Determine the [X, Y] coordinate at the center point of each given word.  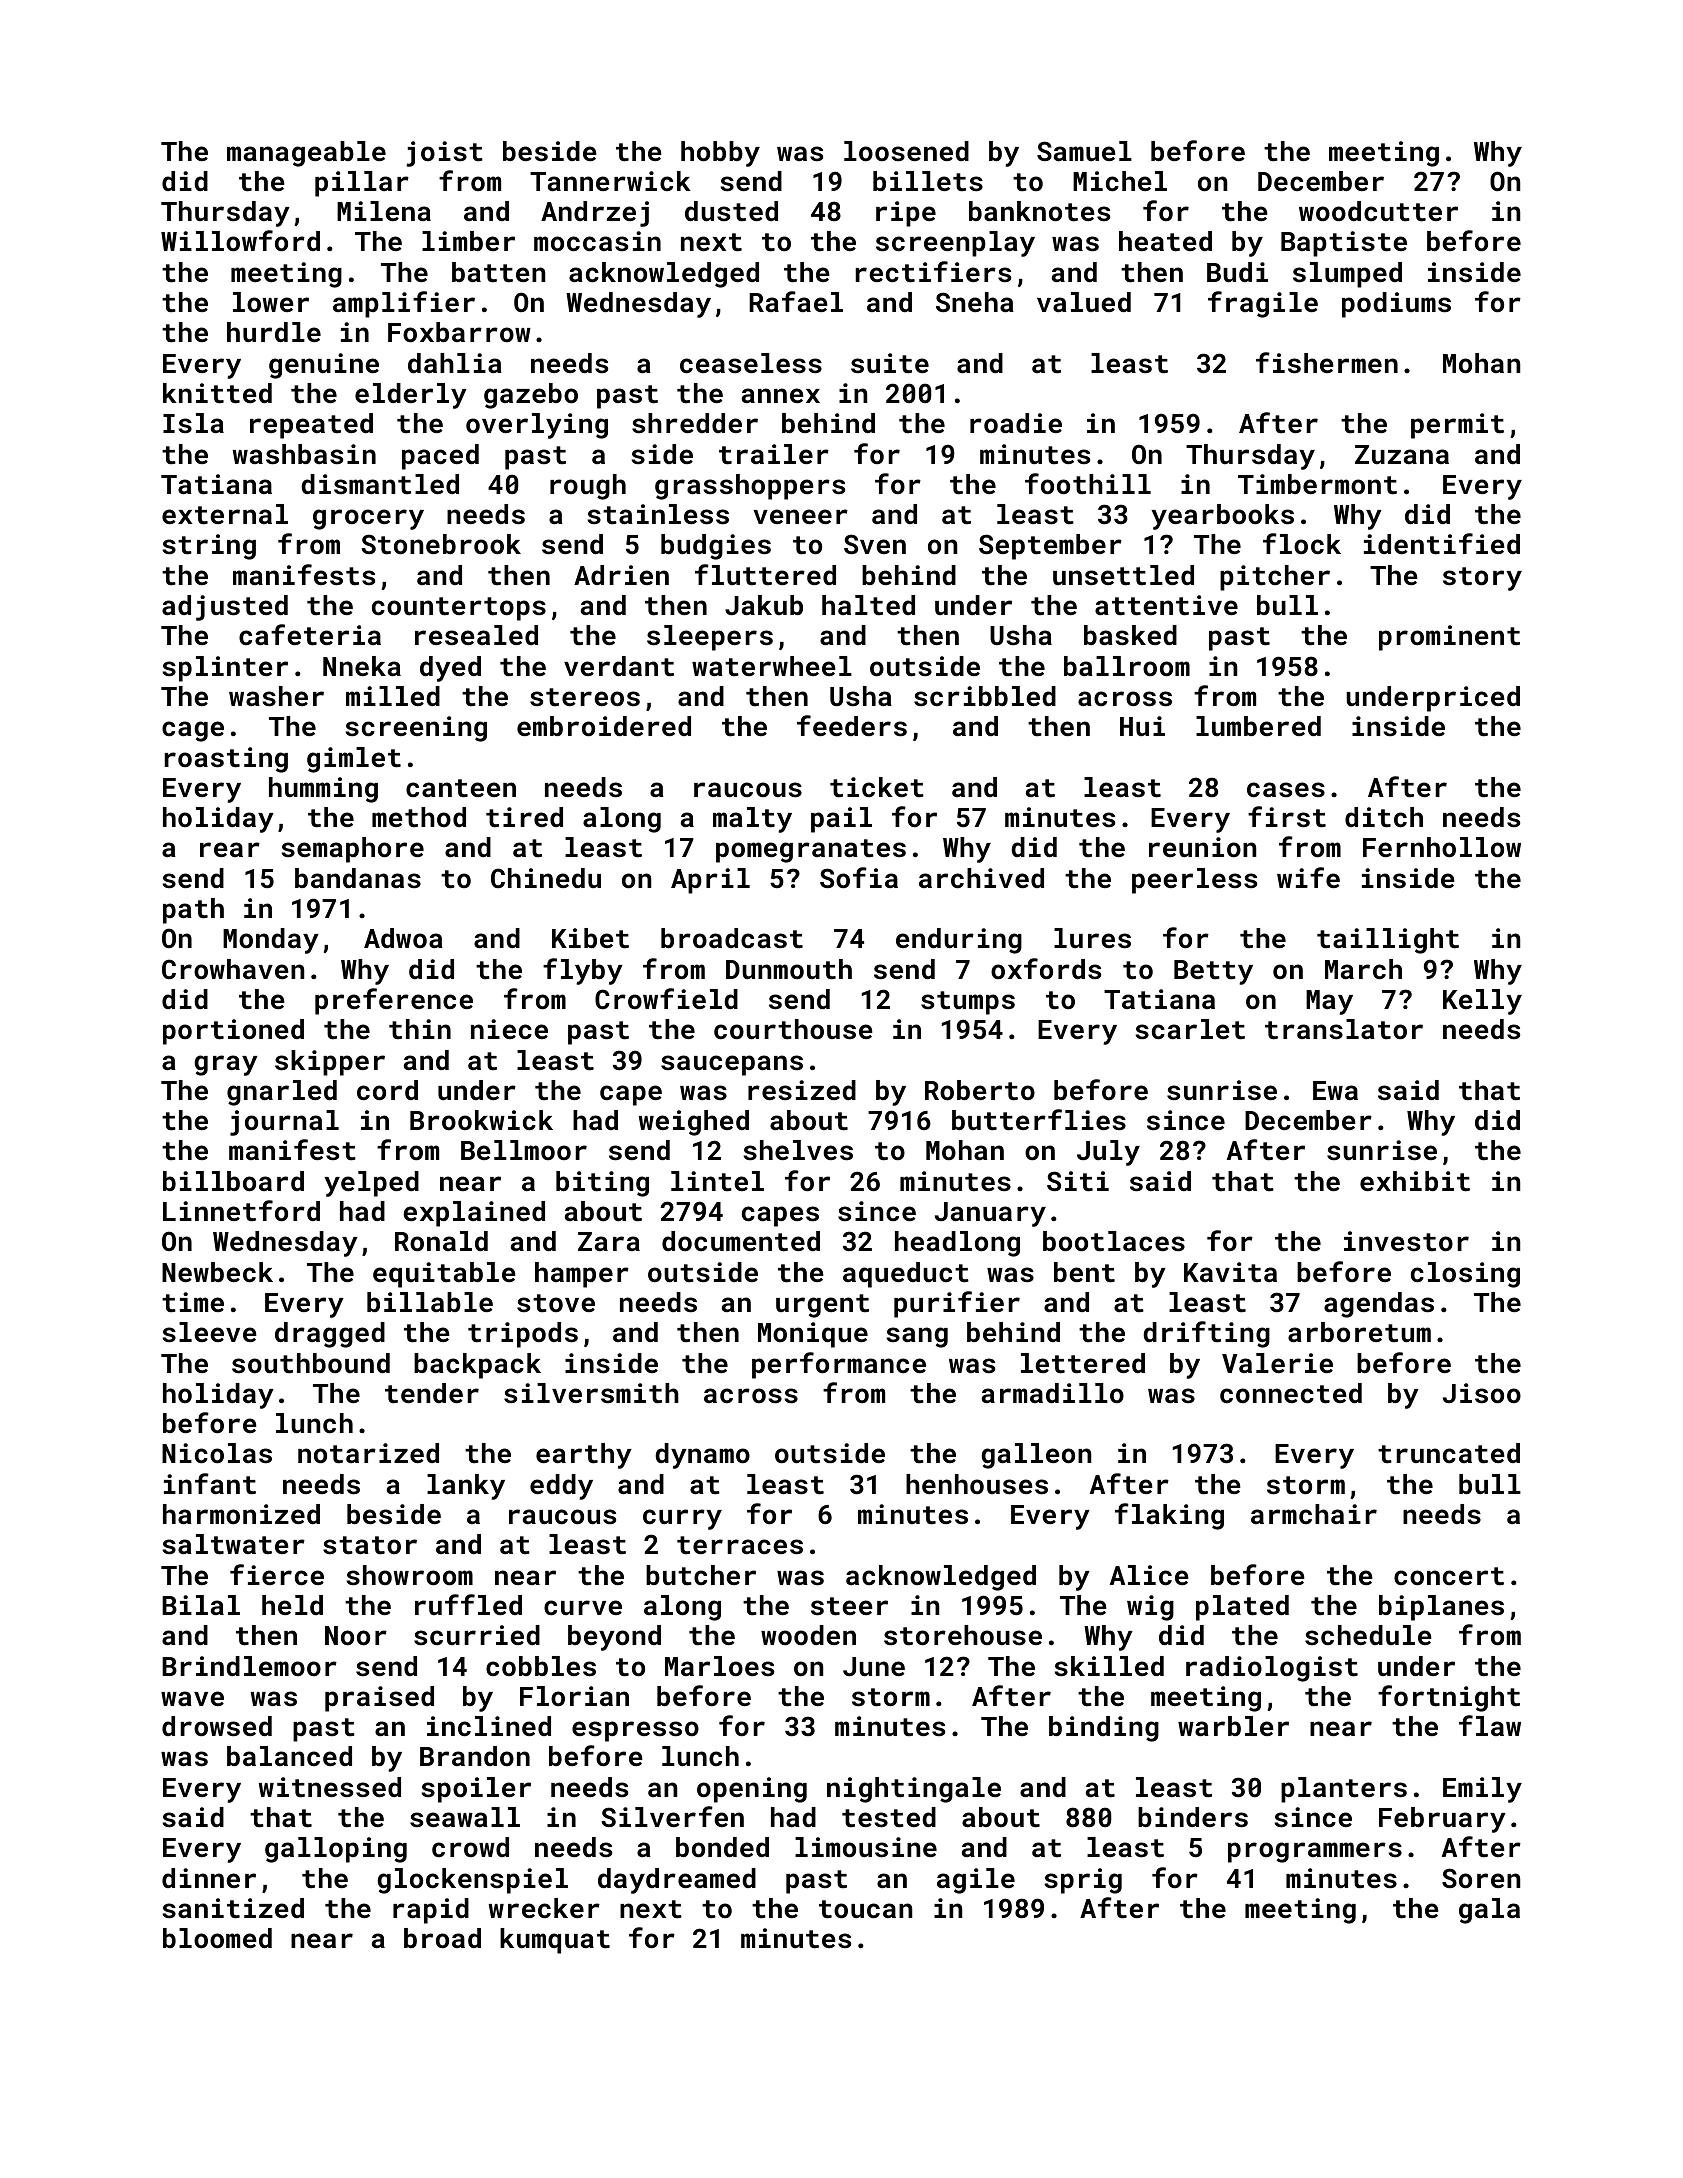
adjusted [225, 608]
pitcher [1275, 578]
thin [420, 1029]
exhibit [1415, 1181]
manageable [306, 154]
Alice [1149, 1575]
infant [210, 1484]
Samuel [1084, 151]
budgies [716, 547]
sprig [1083, 1881]
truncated [1449, 1453]
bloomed [217, 1938]
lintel [717, 1181]
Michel [1120, 181]
